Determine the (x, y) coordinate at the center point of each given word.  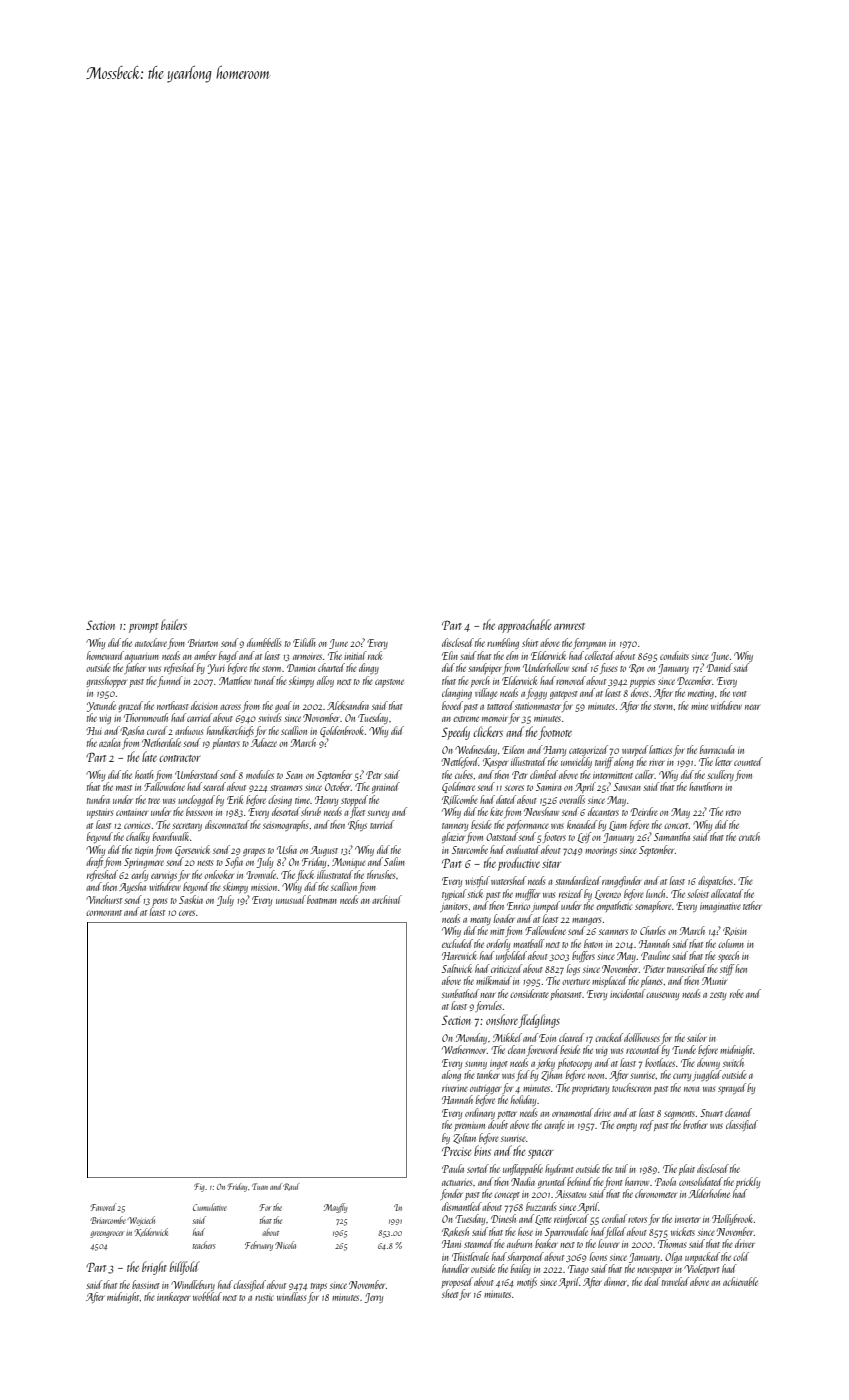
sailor (697, 1037)
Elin (450, 655)
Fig (199, 1187)
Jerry (373, 1298)
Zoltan (464, 1138)
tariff (604, 762)
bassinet (146, 1284)
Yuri (216, 669)
